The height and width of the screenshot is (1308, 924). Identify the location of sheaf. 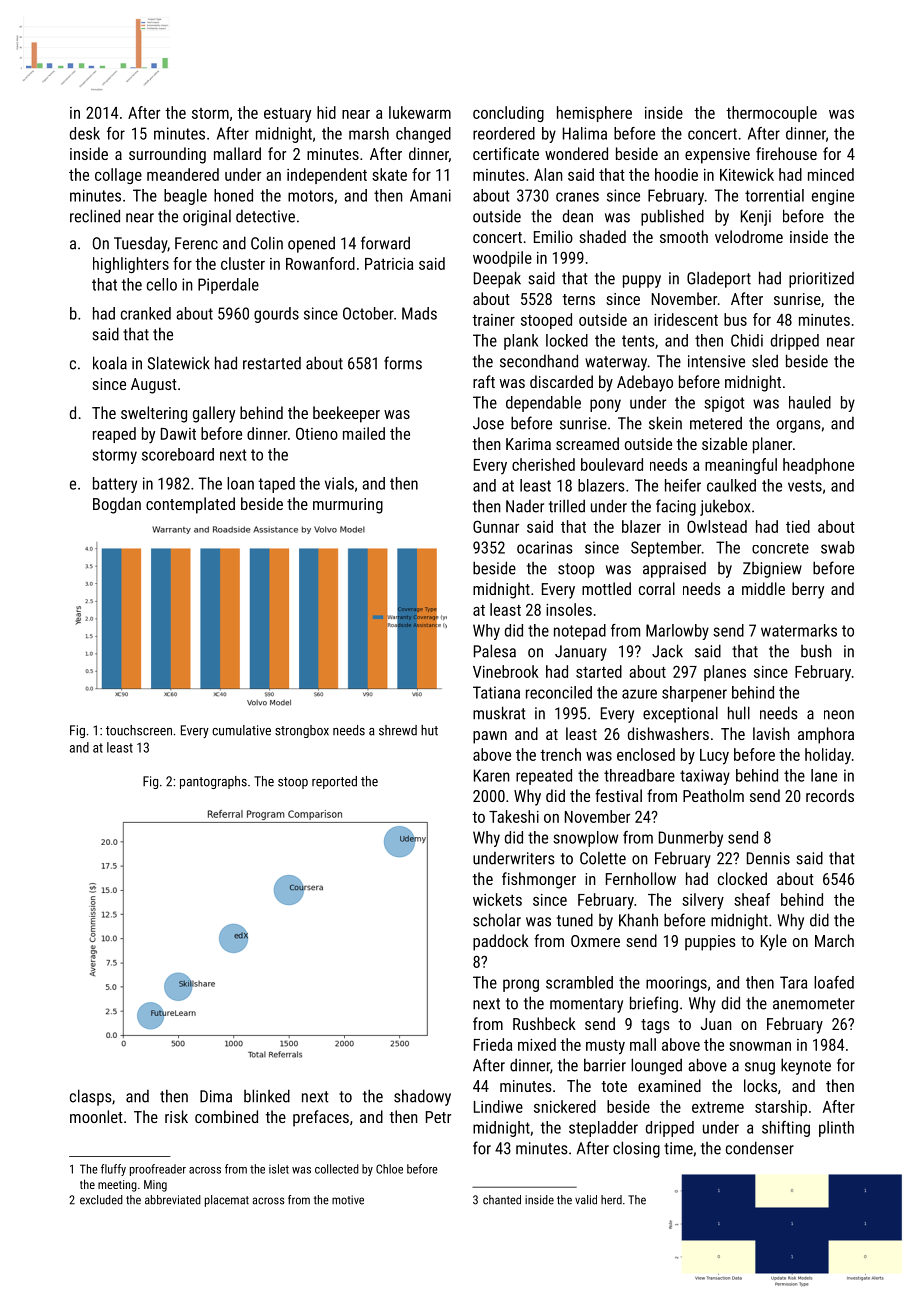
(752, 899).
